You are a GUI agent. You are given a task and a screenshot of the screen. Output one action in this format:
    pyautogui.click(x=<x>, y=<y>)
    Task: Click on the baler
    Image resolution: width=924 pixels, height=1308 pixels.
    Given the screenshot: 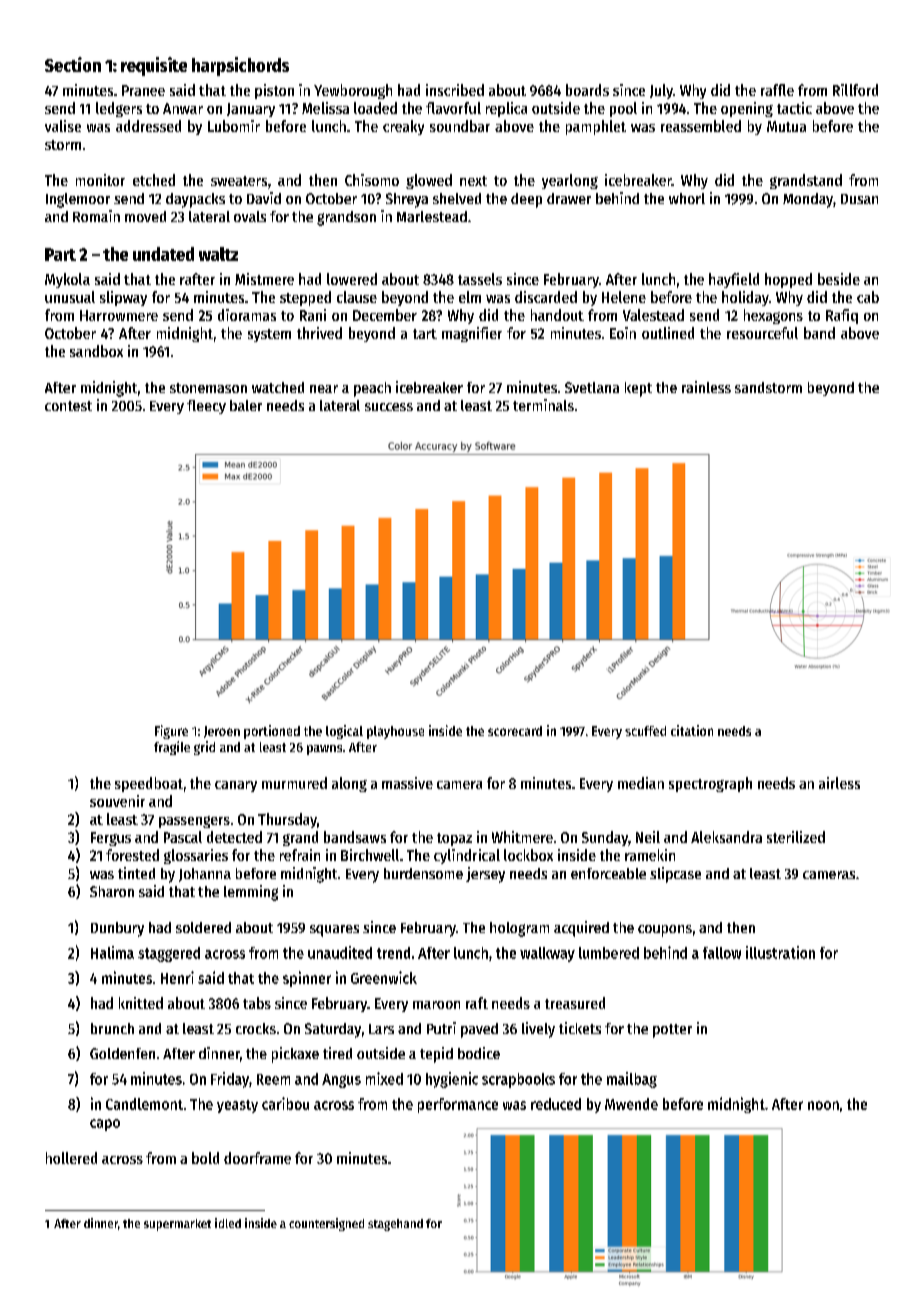 What is the action you would take?
    pyautogui.click(x=246, y=405)
